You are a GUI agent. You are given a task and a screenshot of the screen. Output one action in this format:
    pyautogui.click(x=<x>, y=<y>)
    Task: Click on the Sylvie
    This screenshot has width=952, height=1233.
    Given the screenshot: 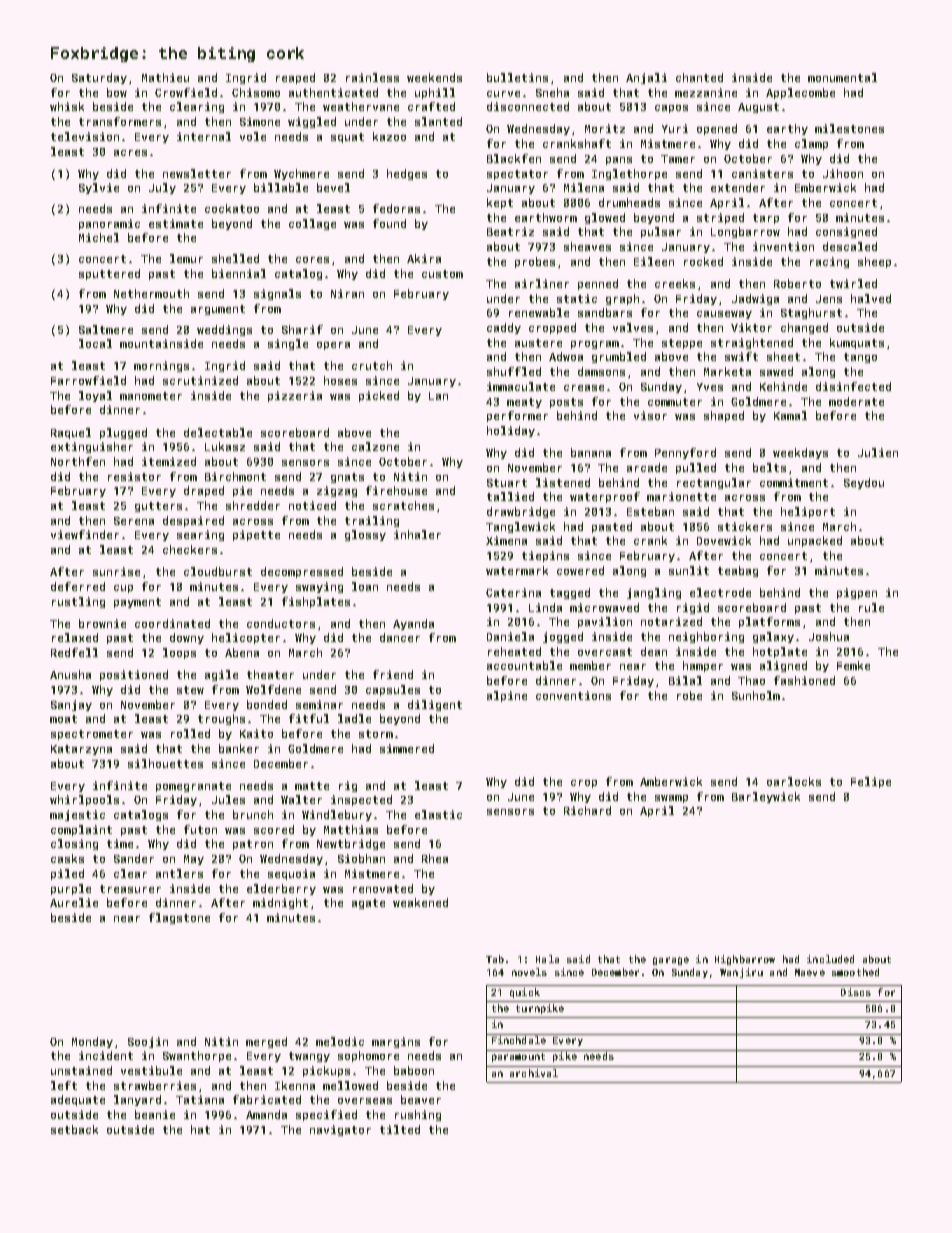 What is the action you would take?
    pyautogui.click(x=99, y=188)
